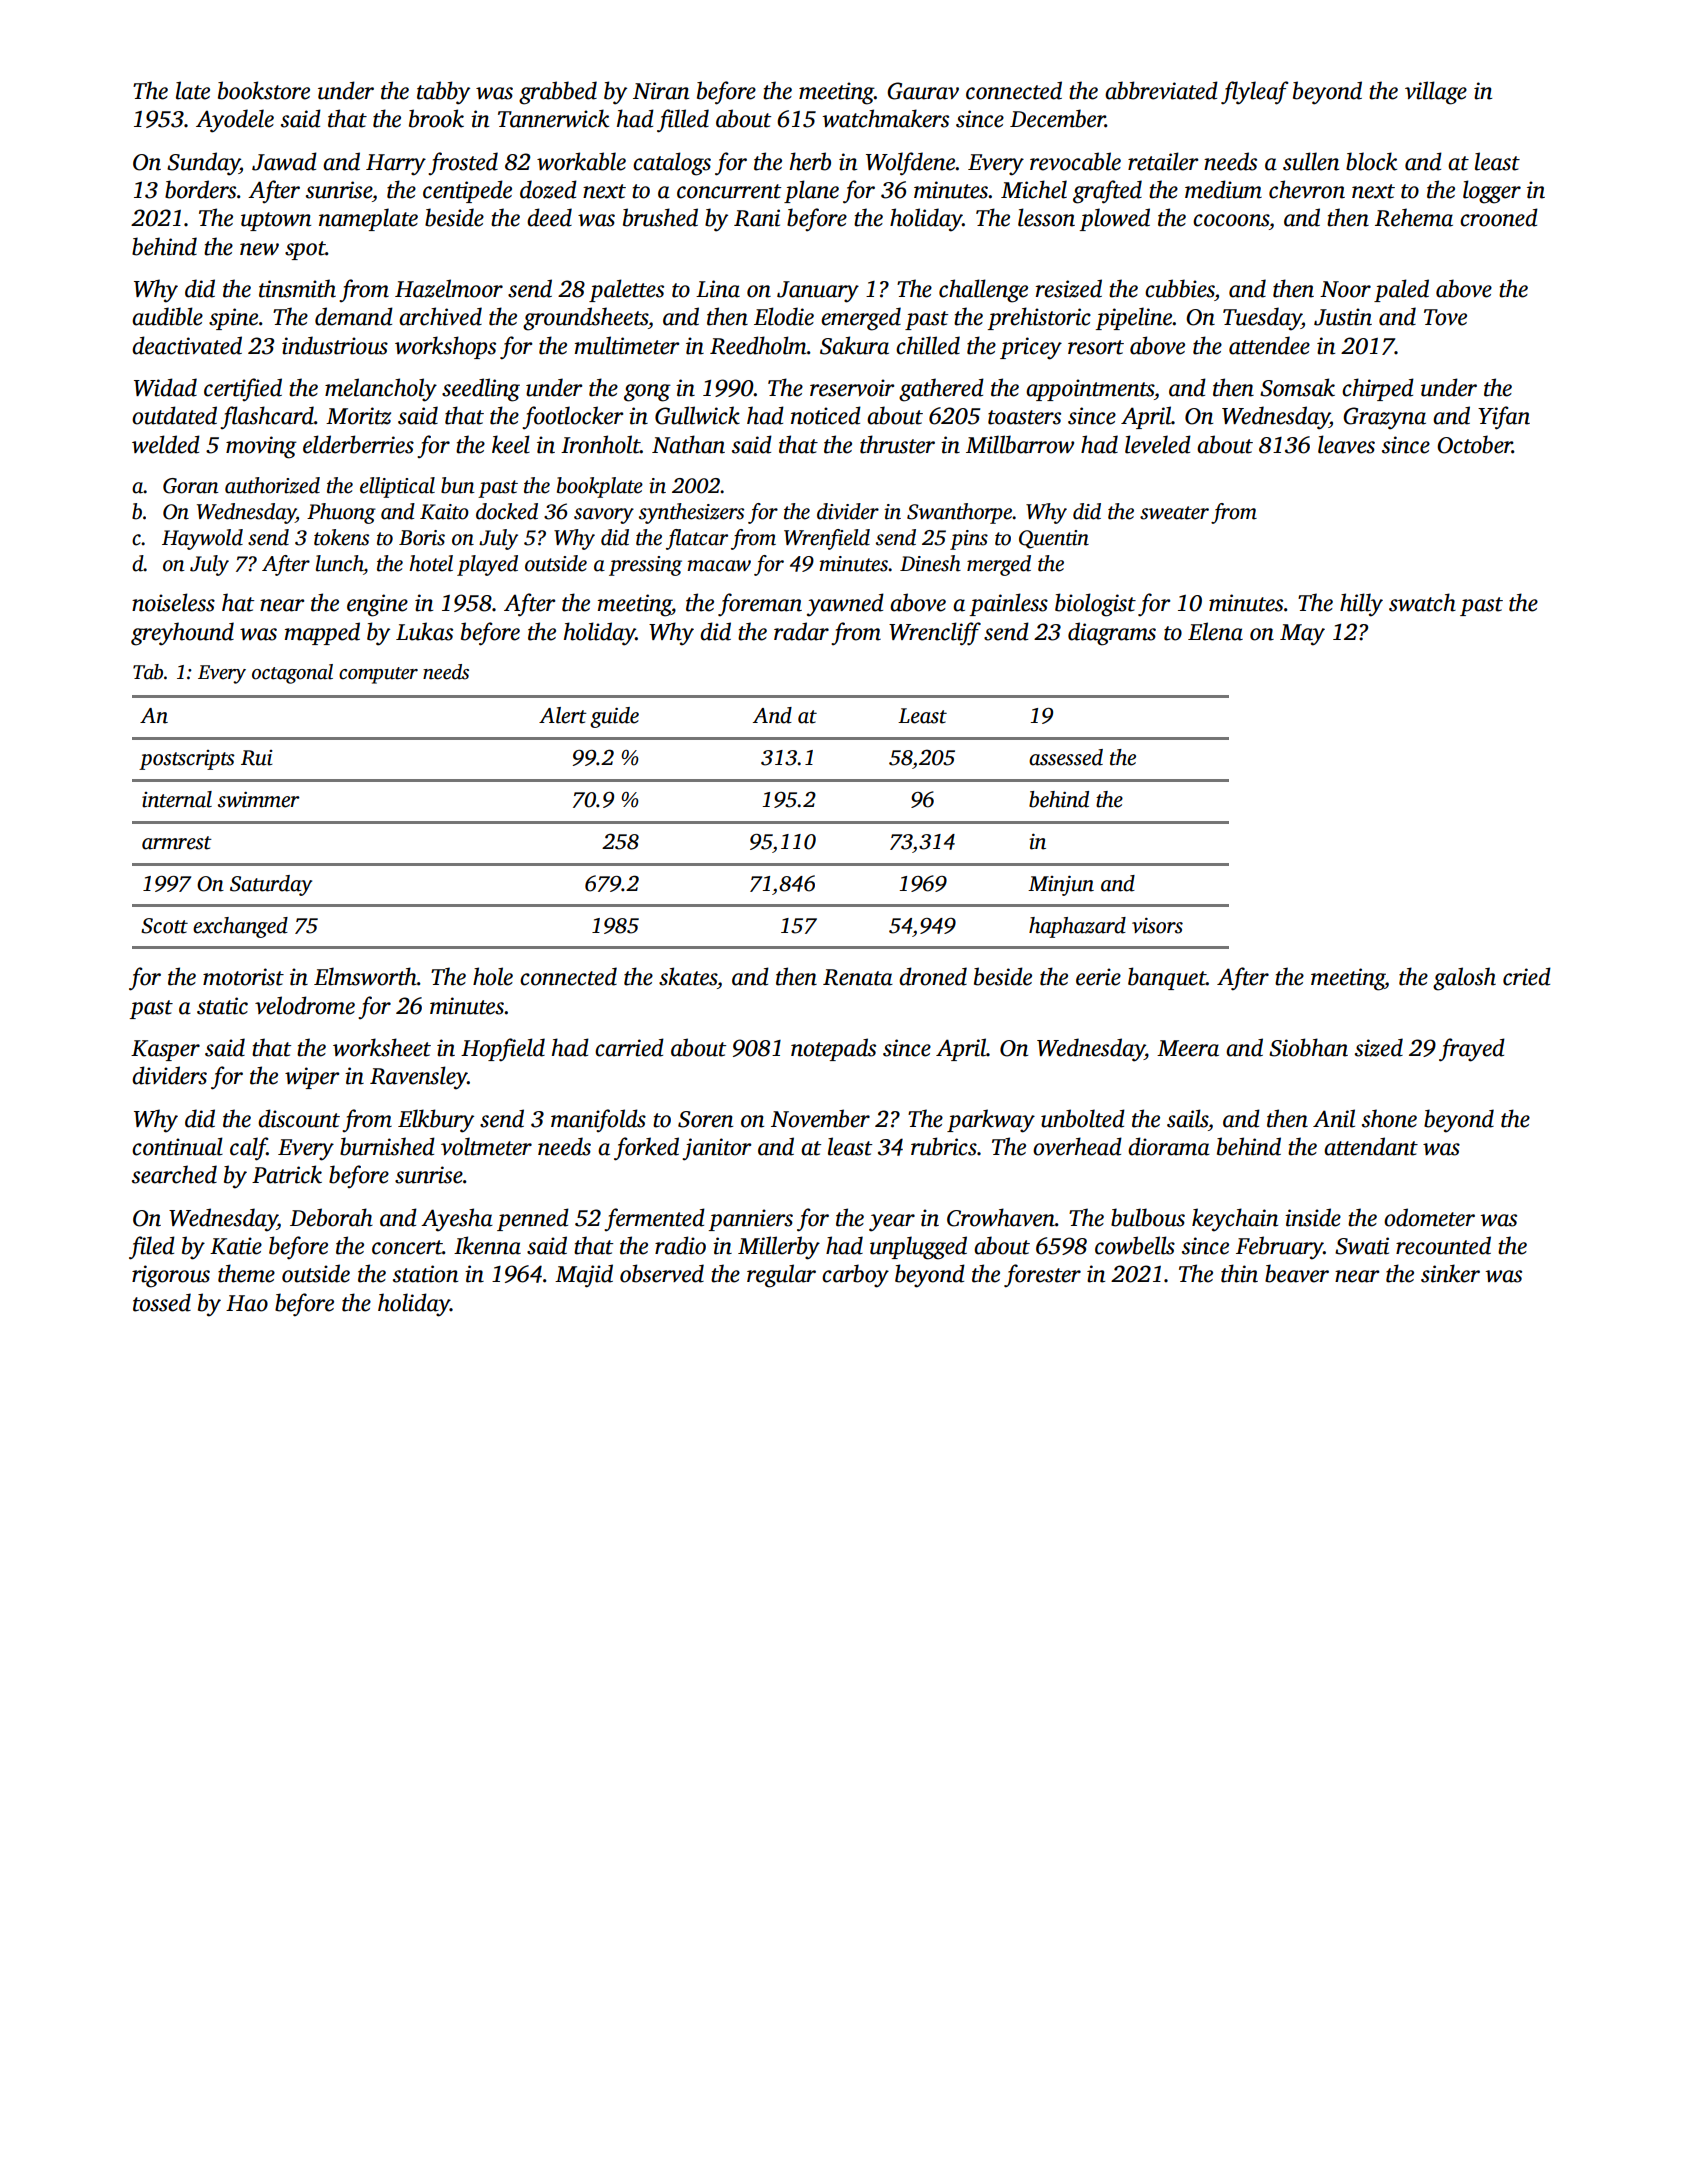 The image size is (1683, 2178). Describe the element at coordinates (162, 1302) in the document. I see `tossed` at that location.
